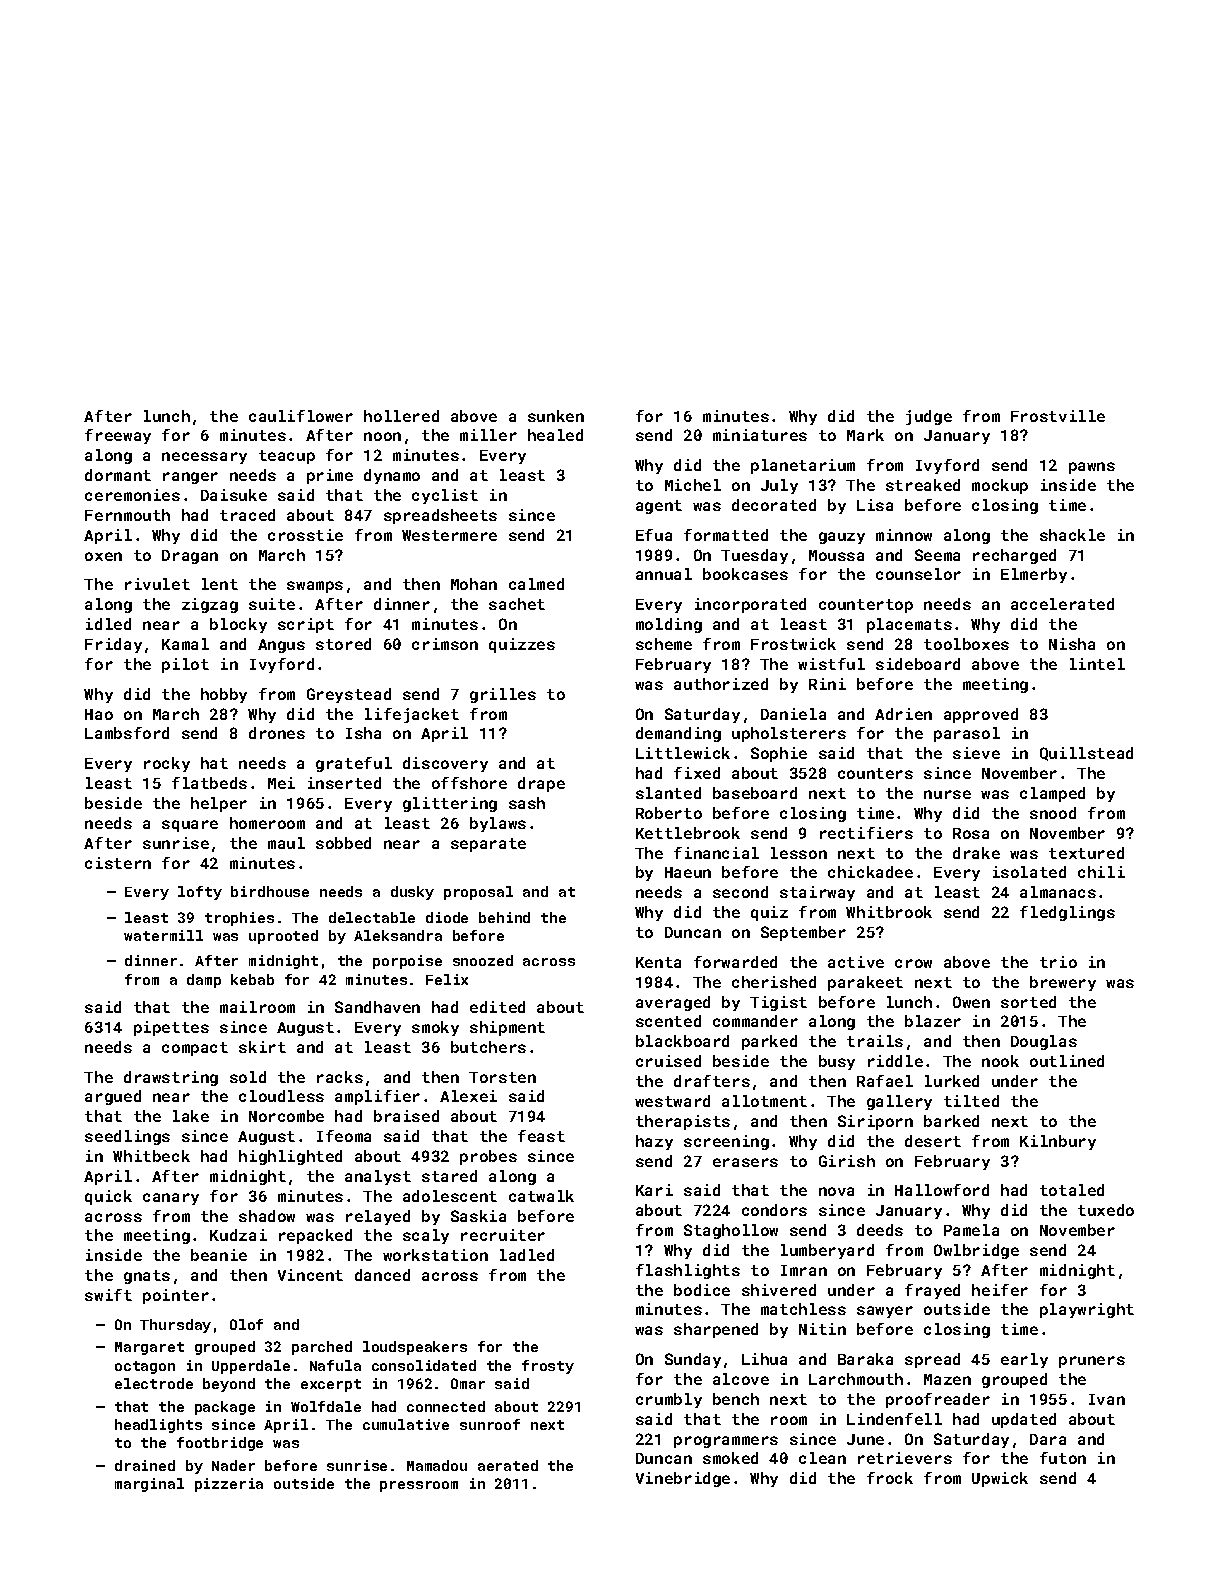 Image resolution: width=1226 pixels, height=1586 pixels. Describe the element at coordinates (344, 783) in the image. I see `inserted` at that location.
